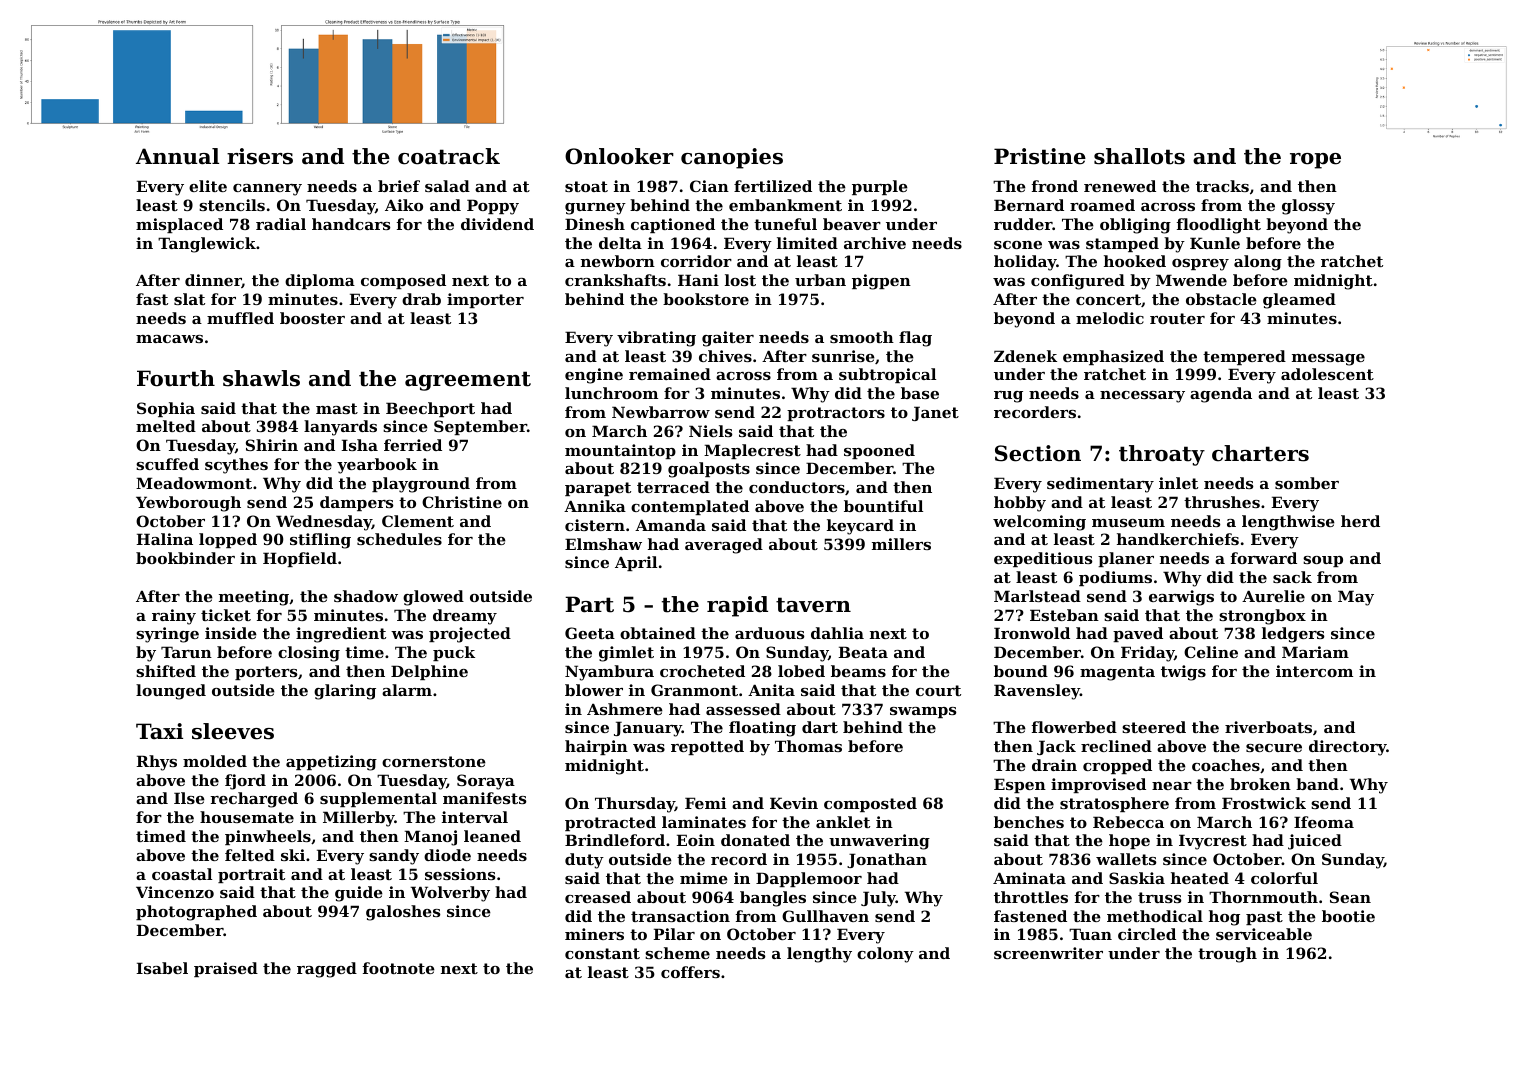 Image resolution: width=1528 pixels, height=1080 pixels. I want to click on misplaced, so click(179, 225).
